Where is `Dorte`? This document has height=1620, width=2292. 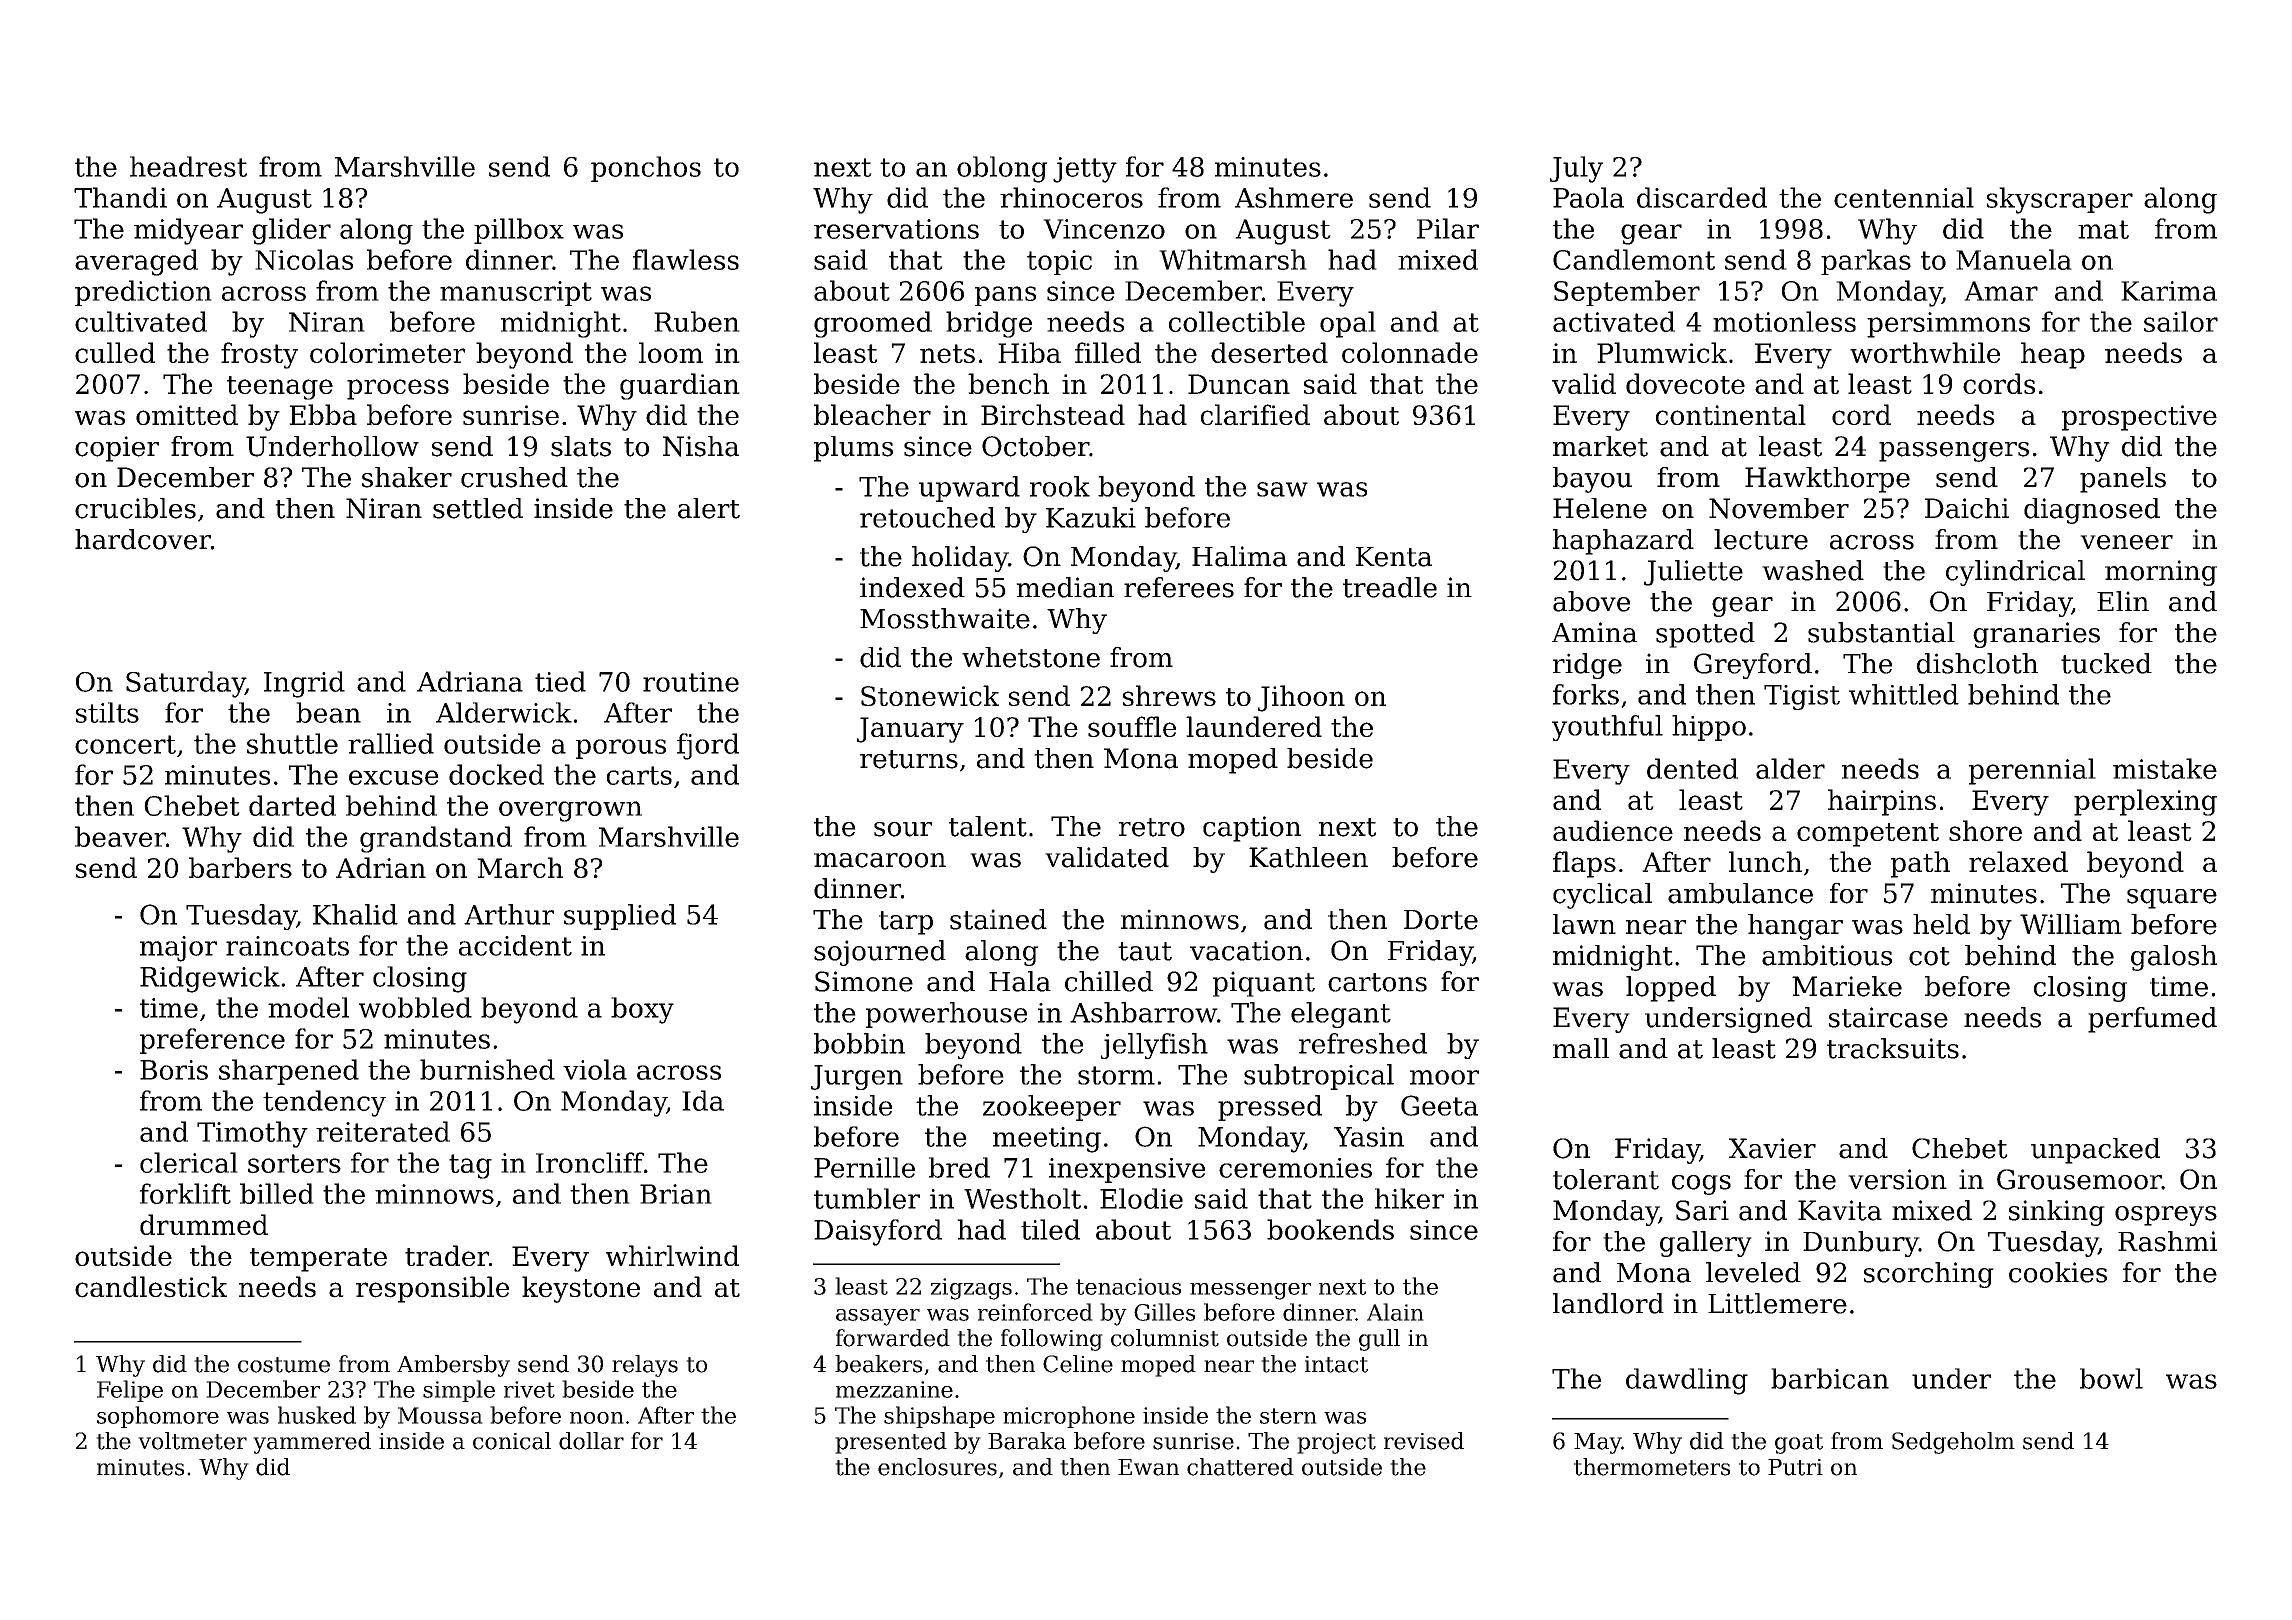 Dorte is located at coordinates (1441, 920).
